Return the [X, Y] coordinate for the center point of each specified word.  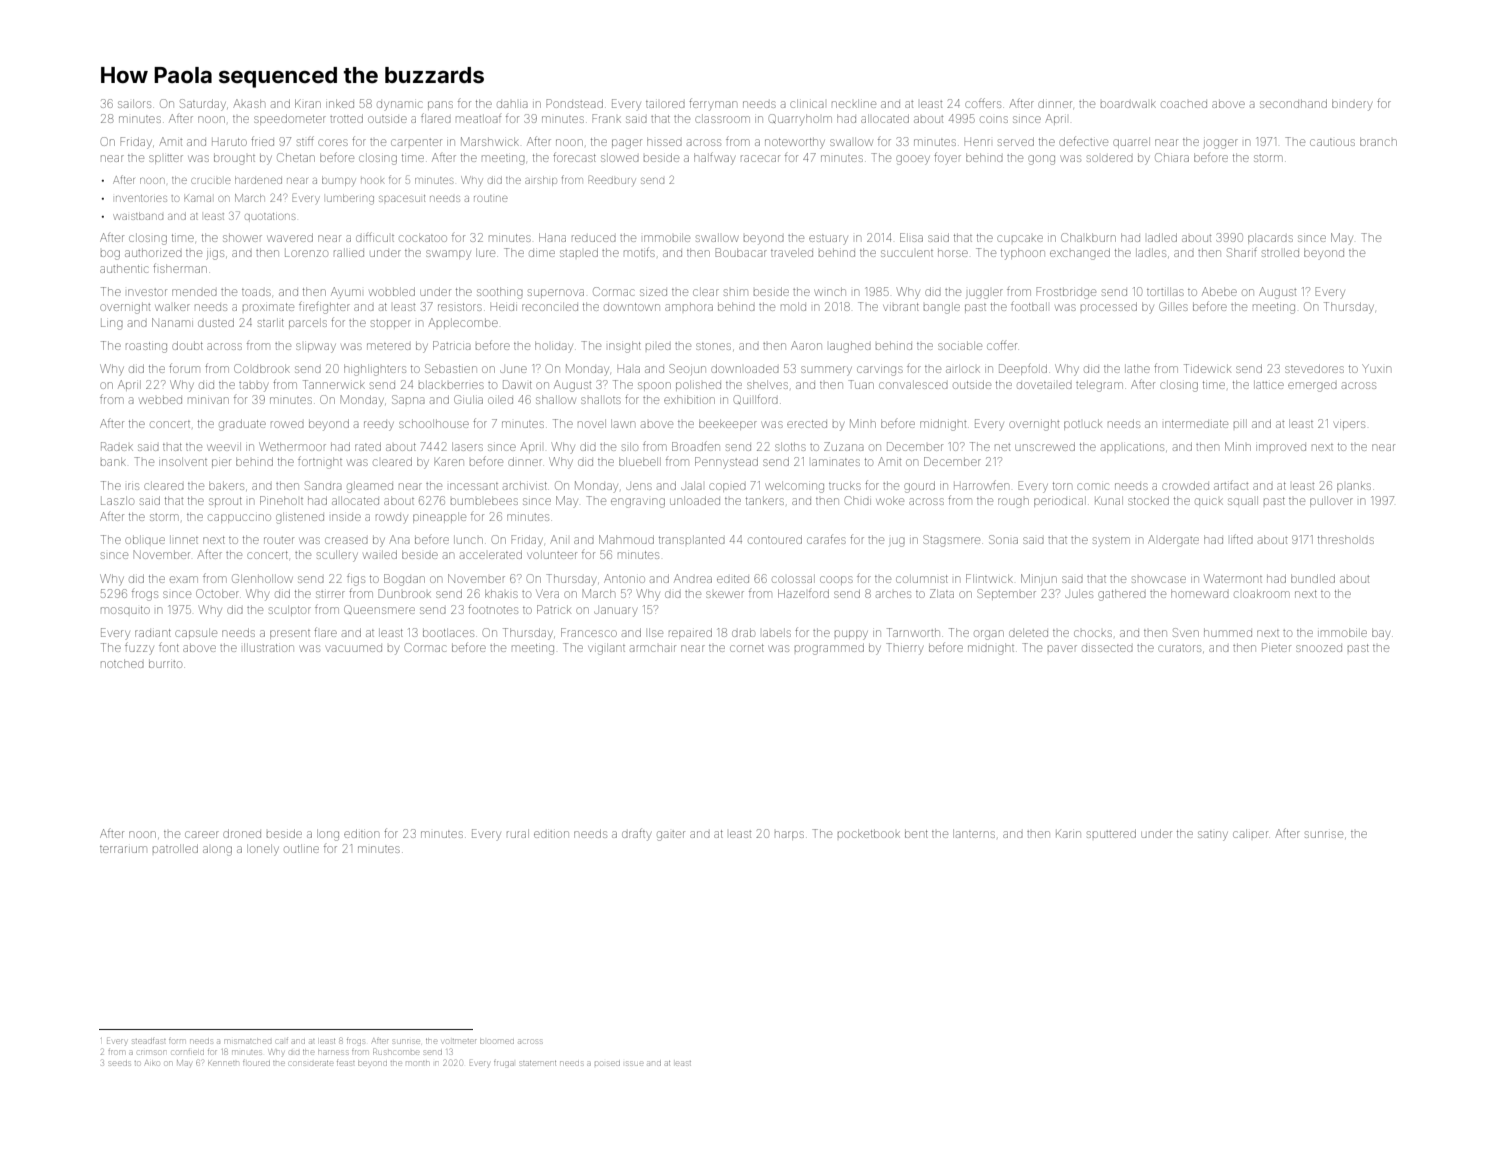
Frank [607, 118]
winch [830, 292]
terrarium [123, 849]
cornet [747, 648]
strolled [1280, 253]
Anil [558, 539]
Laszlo [117, 501]
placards [1270, 239]
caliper [1250, 834]
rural [518, 834]
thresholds [1346, 540]
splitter [166, 159]
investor [147, 292]
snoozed [1319, 648]
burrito [165, 664]
